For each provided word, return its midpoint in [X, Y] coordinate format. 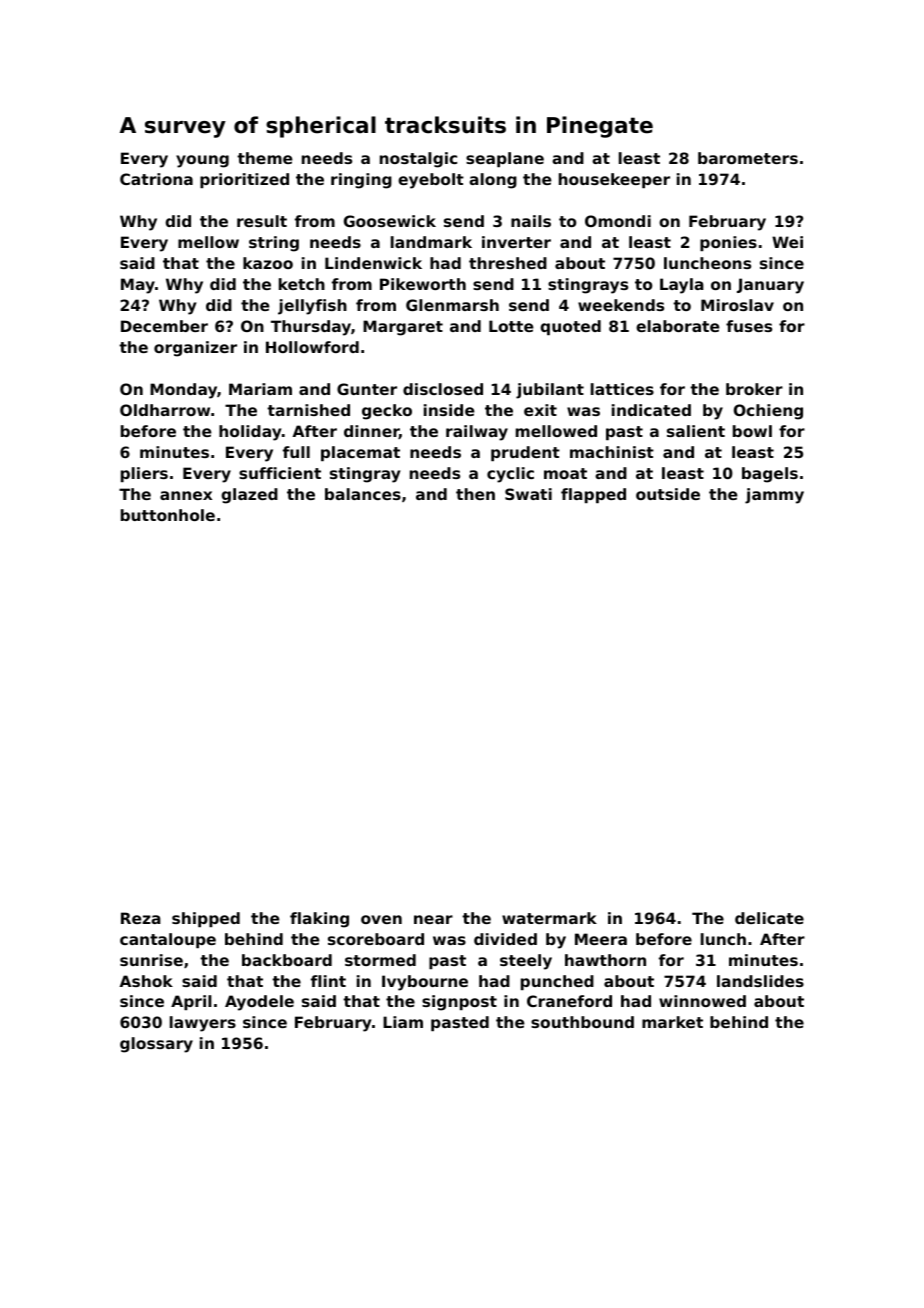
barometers [748, 158]
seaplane [505, 159]
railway [477, 433]
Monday [183, 391]
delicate [769, 918]
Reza [141, 918]
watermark [549, 918]
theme [265, 158]
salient [696, 431]
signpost [459, 1003]
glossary [156, 1045]
